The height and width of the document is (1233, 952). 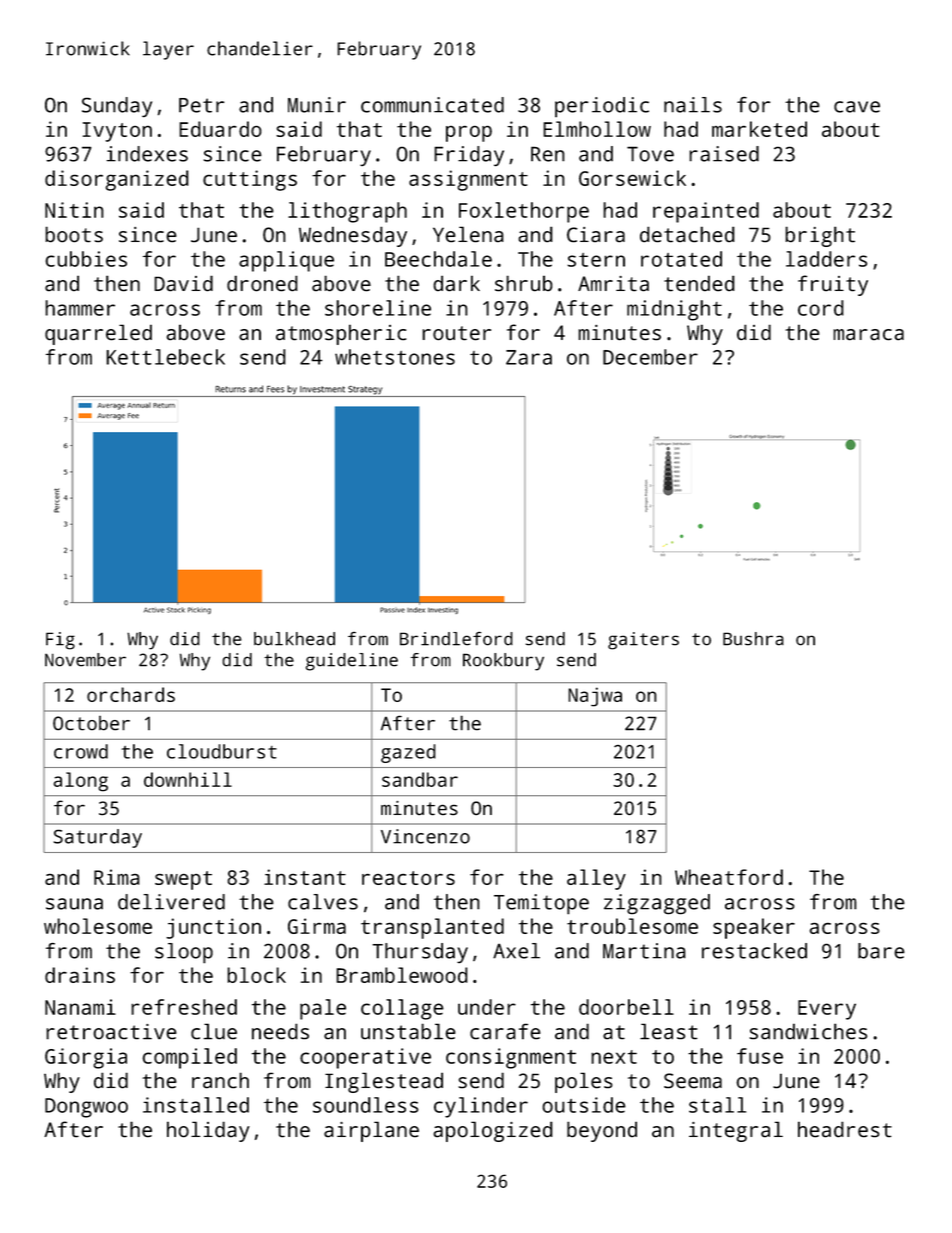 I want to click on midnight, so click(x=674, y=310).
